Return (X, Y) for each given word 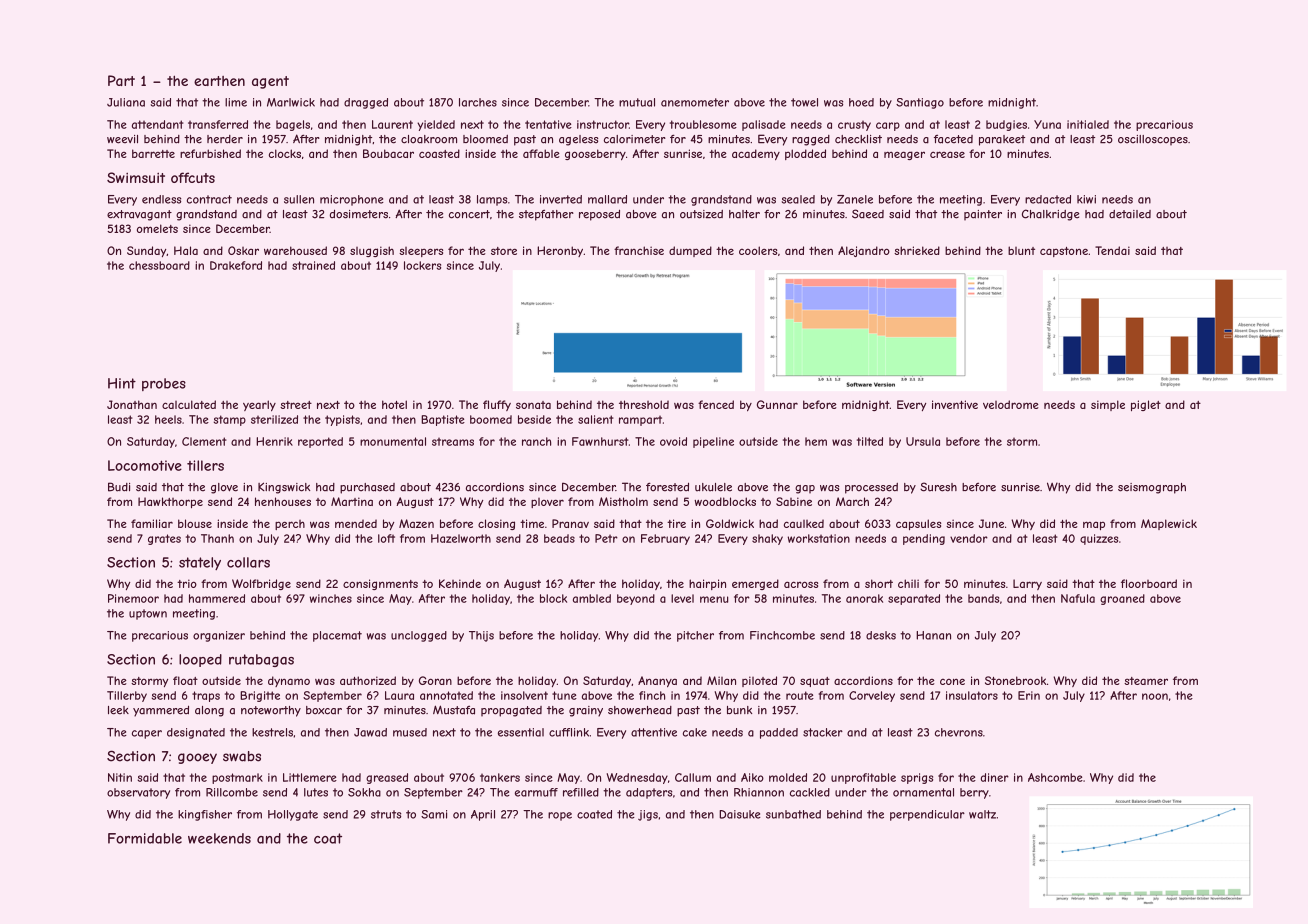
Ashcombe (1055, 777)
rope (560, 816)
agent (270, 82)
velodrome (1011, 404)
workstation (819, 538)
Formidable (145, 838)
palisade (764, 125)
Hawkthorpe (170, 502)
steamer (1146, 681)
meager (904, 155)
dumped (690, 251)
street (296, 405)
